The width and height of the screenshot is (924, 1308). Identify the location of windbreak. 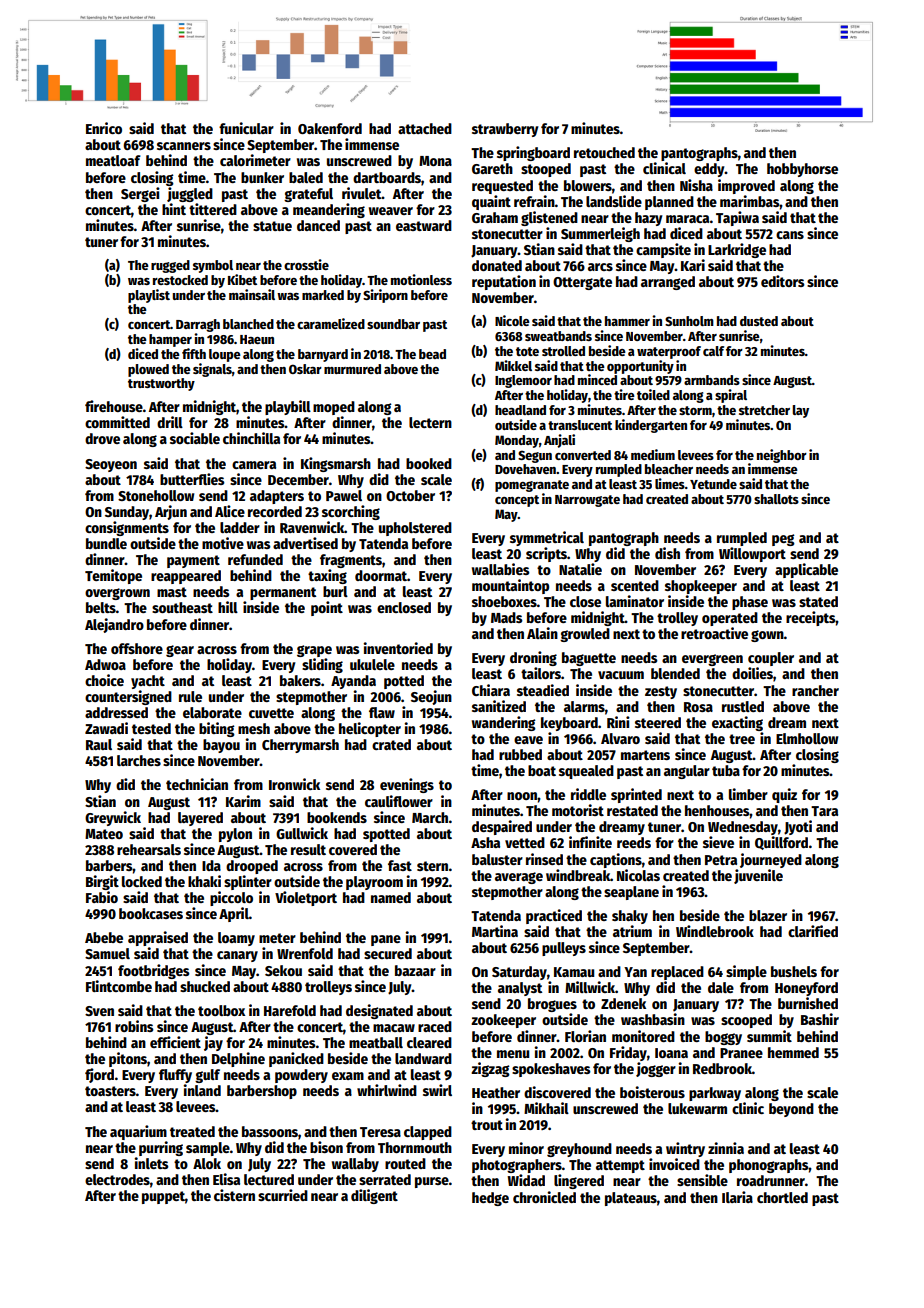
(578, 875).
